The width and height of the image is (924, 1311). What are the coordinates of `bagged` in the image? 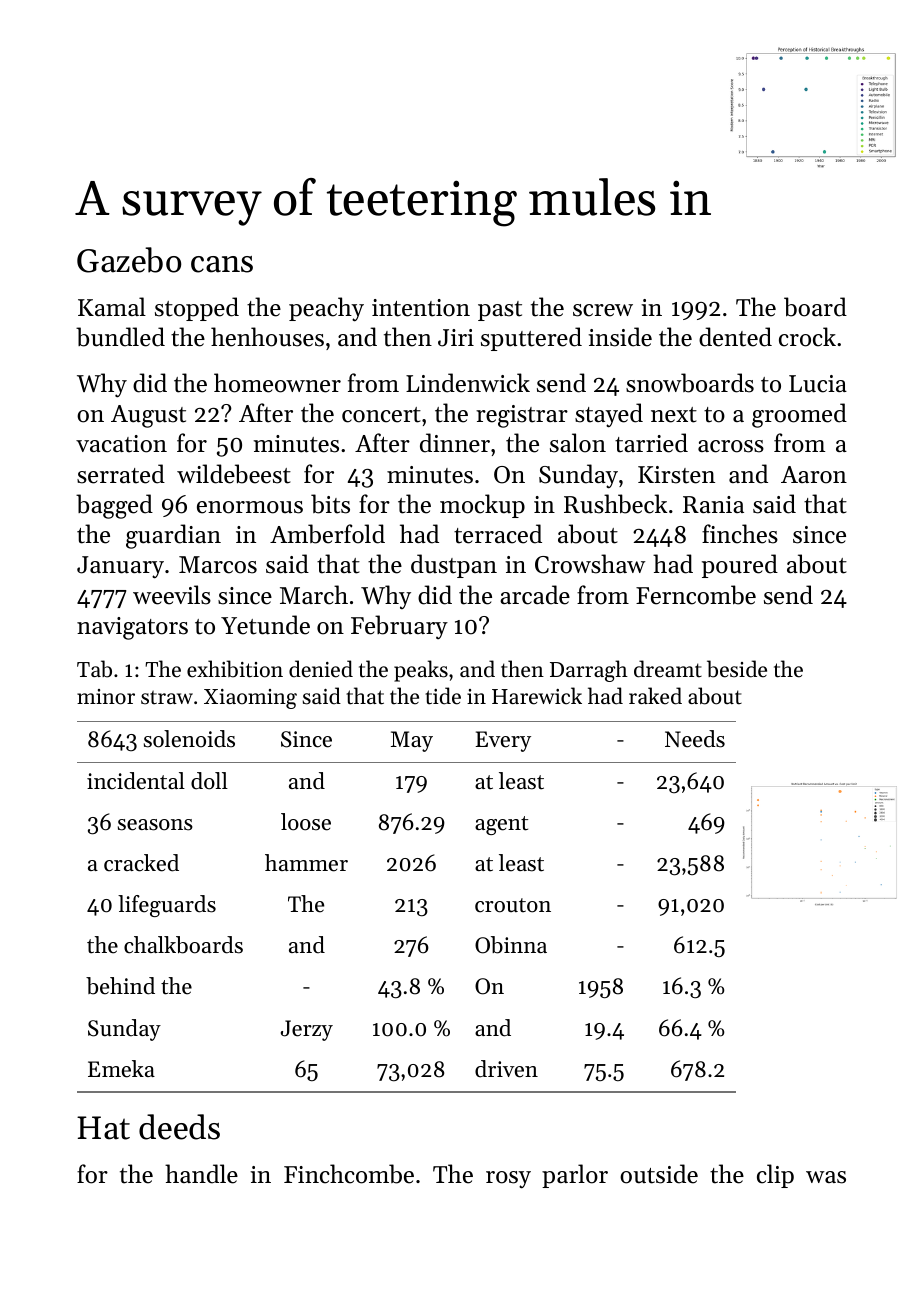 It's located at (114, 506).
